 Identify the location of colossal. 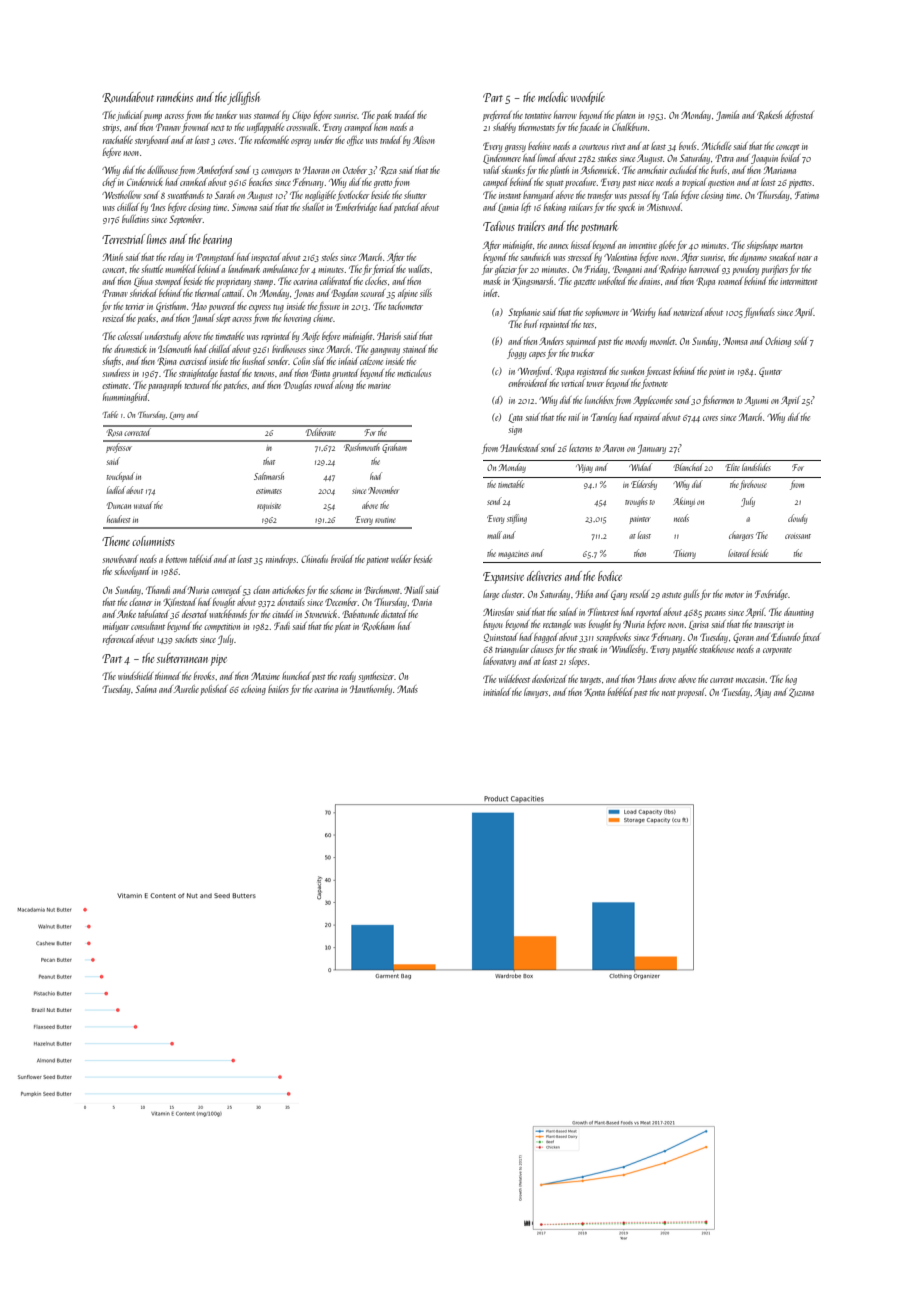
(130, 336).
